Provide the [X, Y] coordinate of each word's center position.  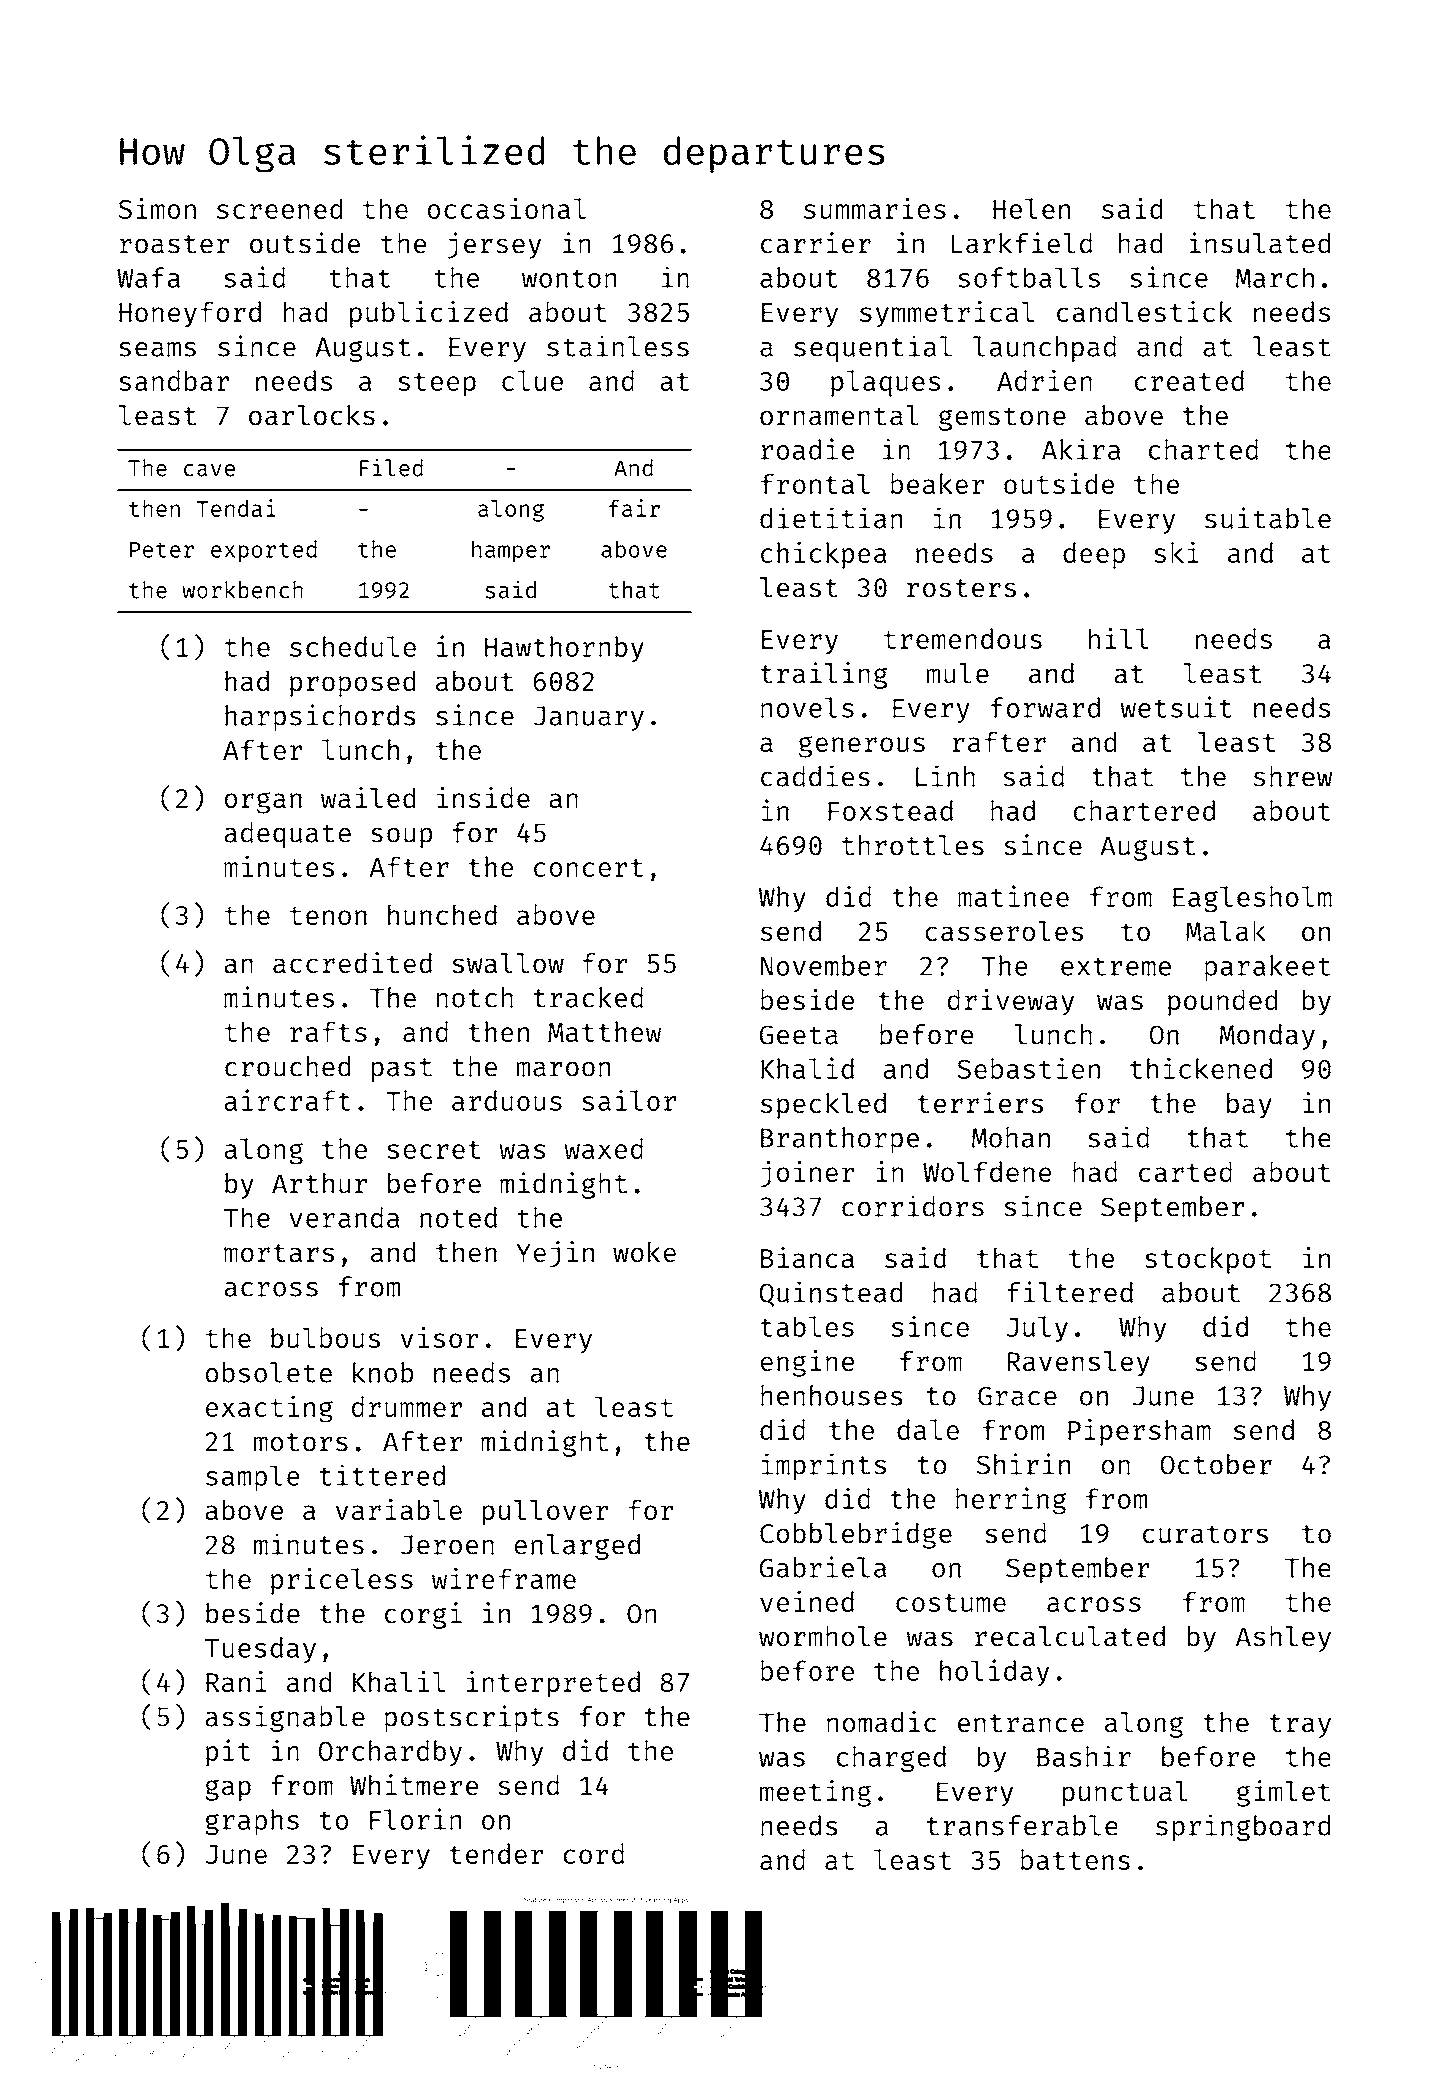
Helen [1031, 208]
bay [1249, 1106]
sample [253, 1478]
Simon [157, 208]
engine [807, 1363]
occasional [507, 208]
